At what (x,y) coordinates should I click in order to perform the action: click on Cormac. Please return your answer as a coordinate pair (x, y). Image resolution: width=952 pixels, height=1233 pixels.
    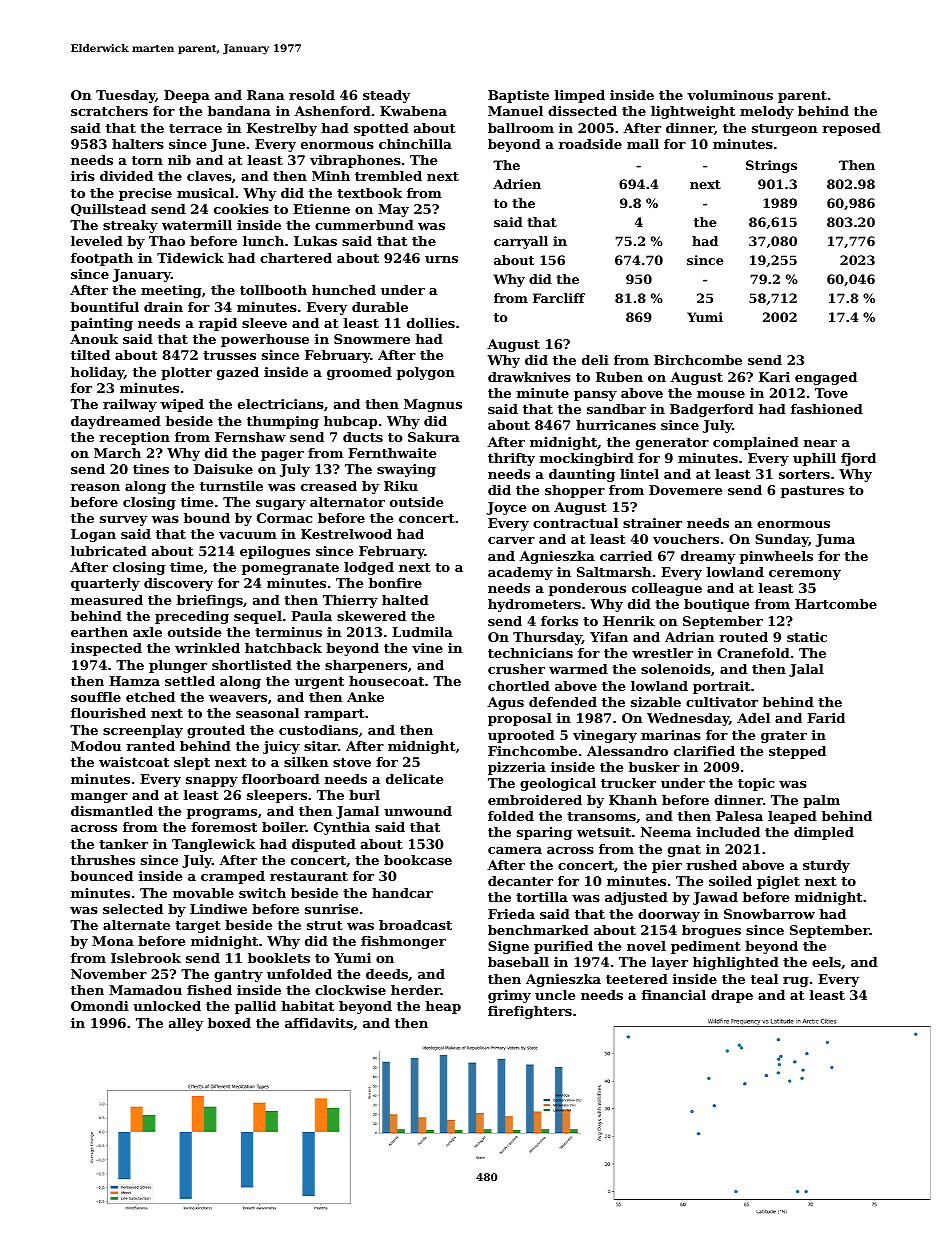
    Looking at the image, I should click on (284, 518).
